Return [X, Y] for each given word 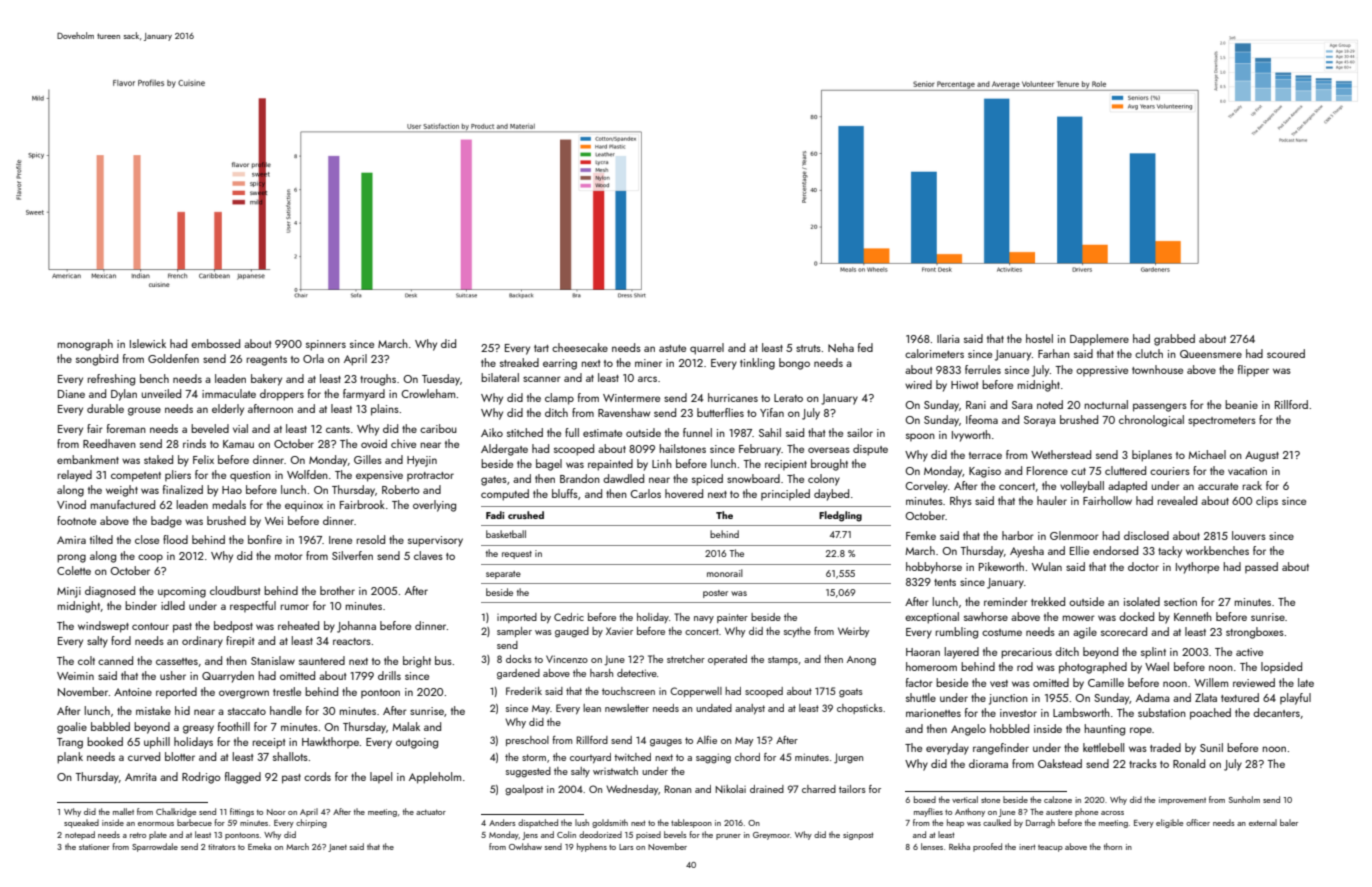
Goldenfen [173, 358]
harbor [1018, 535]
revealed [1177, 500]
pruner [728, 837]
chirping [311, 823]
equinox [304, 506]
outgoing [417, 743]
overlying [434, 506]
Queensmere [1211, 354]
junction [1008, 699]
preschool [527, 741]
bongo [794, 364]
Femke [921, 535]
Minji [69, 592]
